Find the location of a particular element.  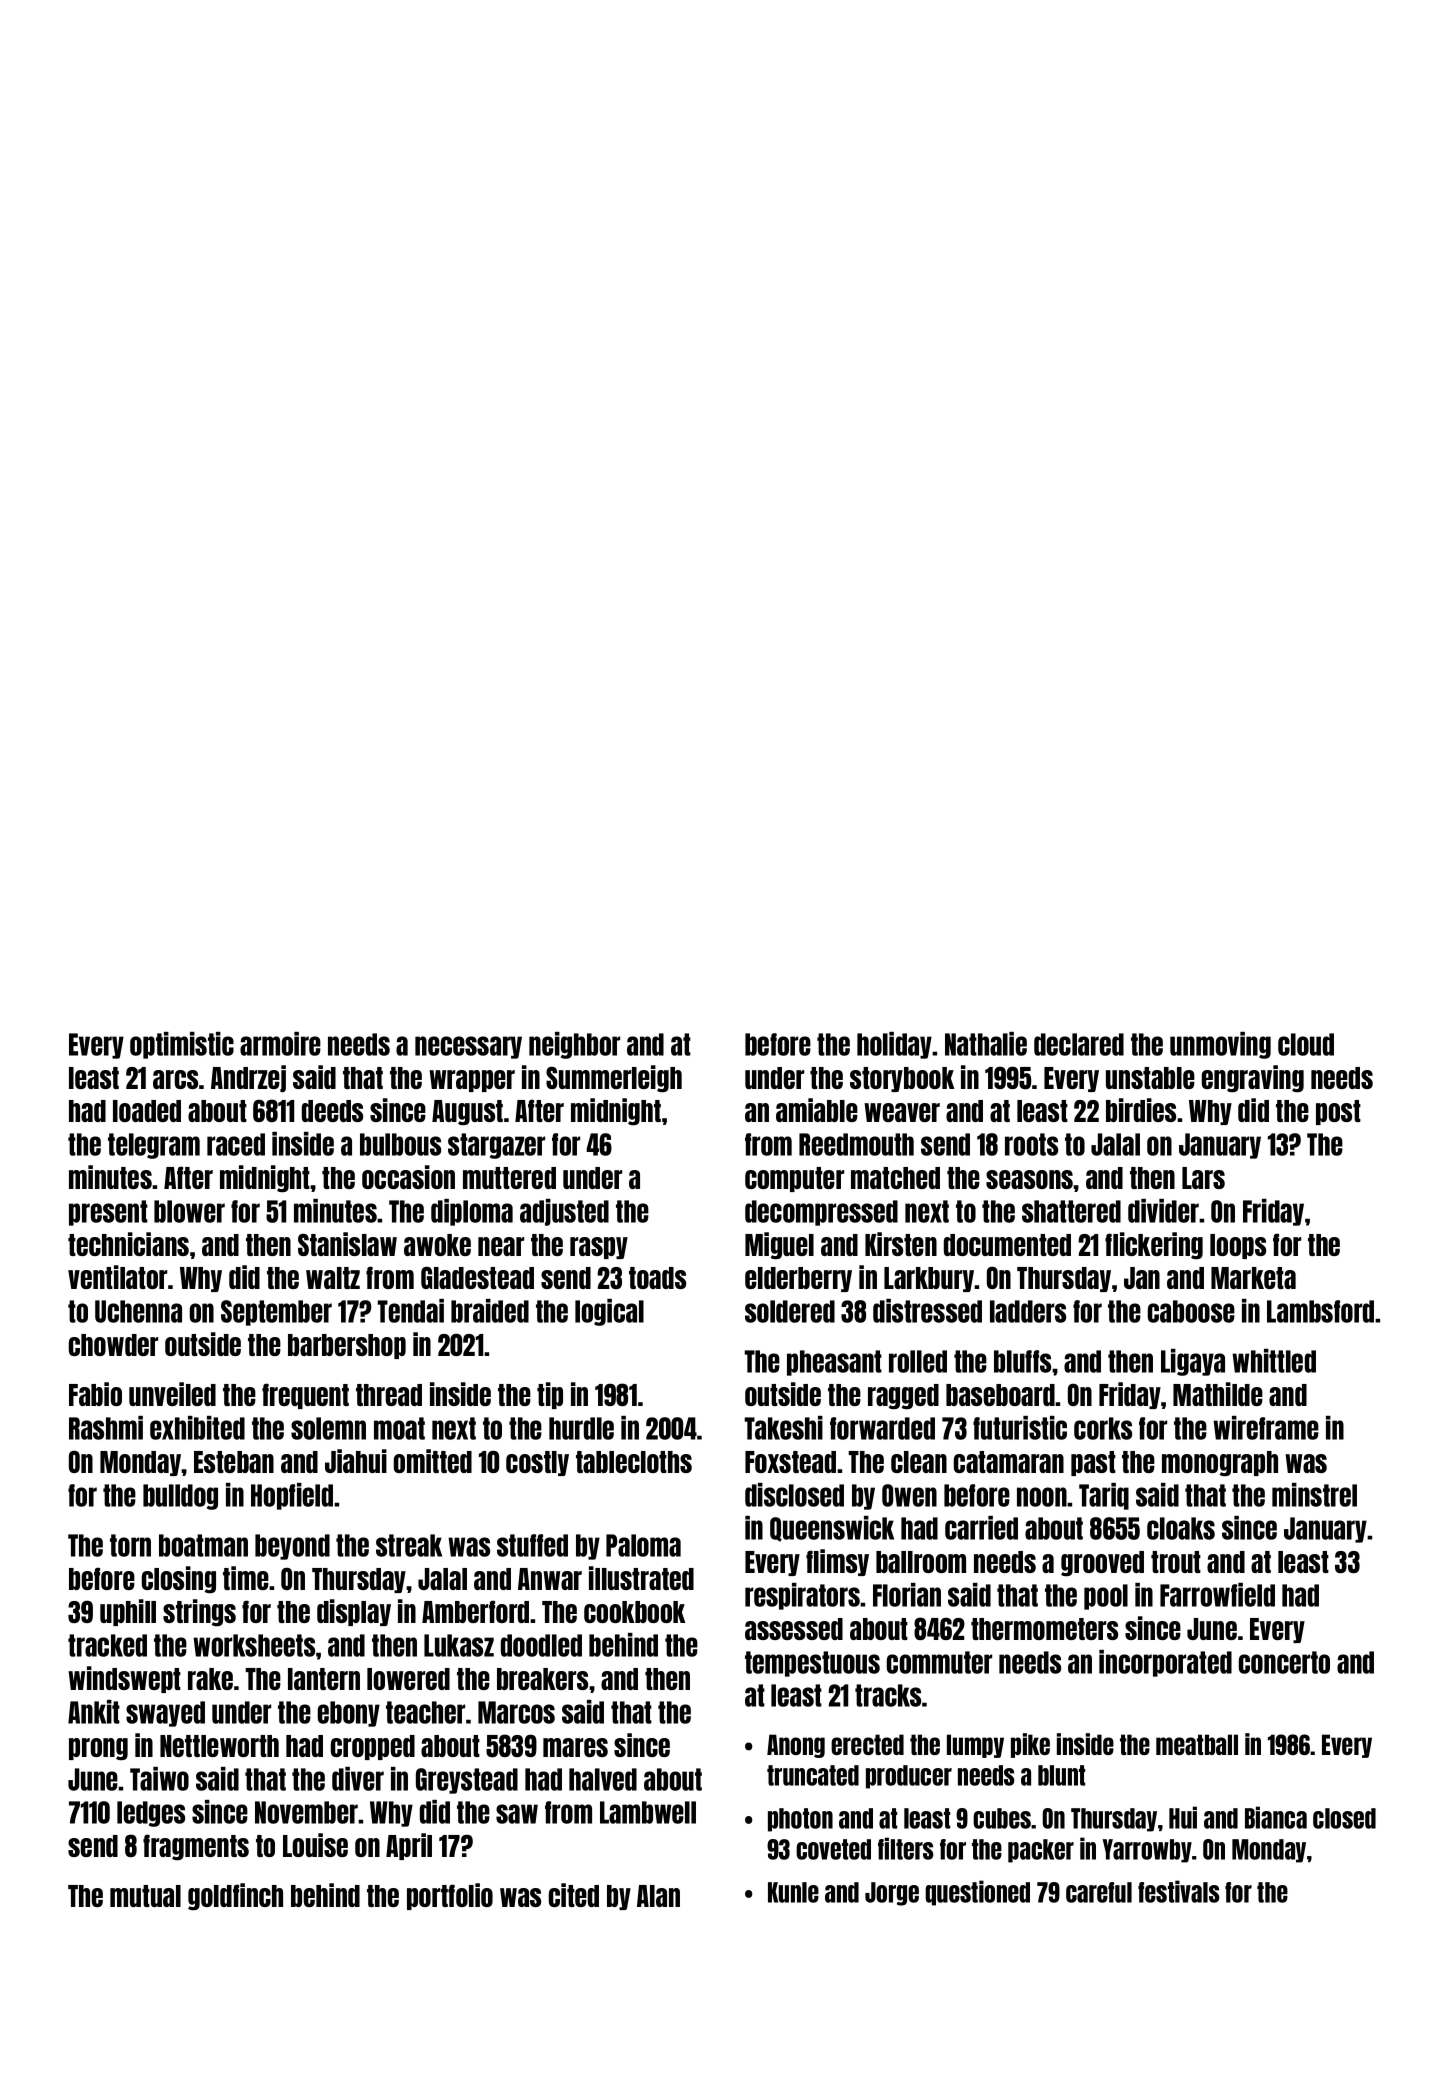

Alan is located at coordinates (658, 1896).
